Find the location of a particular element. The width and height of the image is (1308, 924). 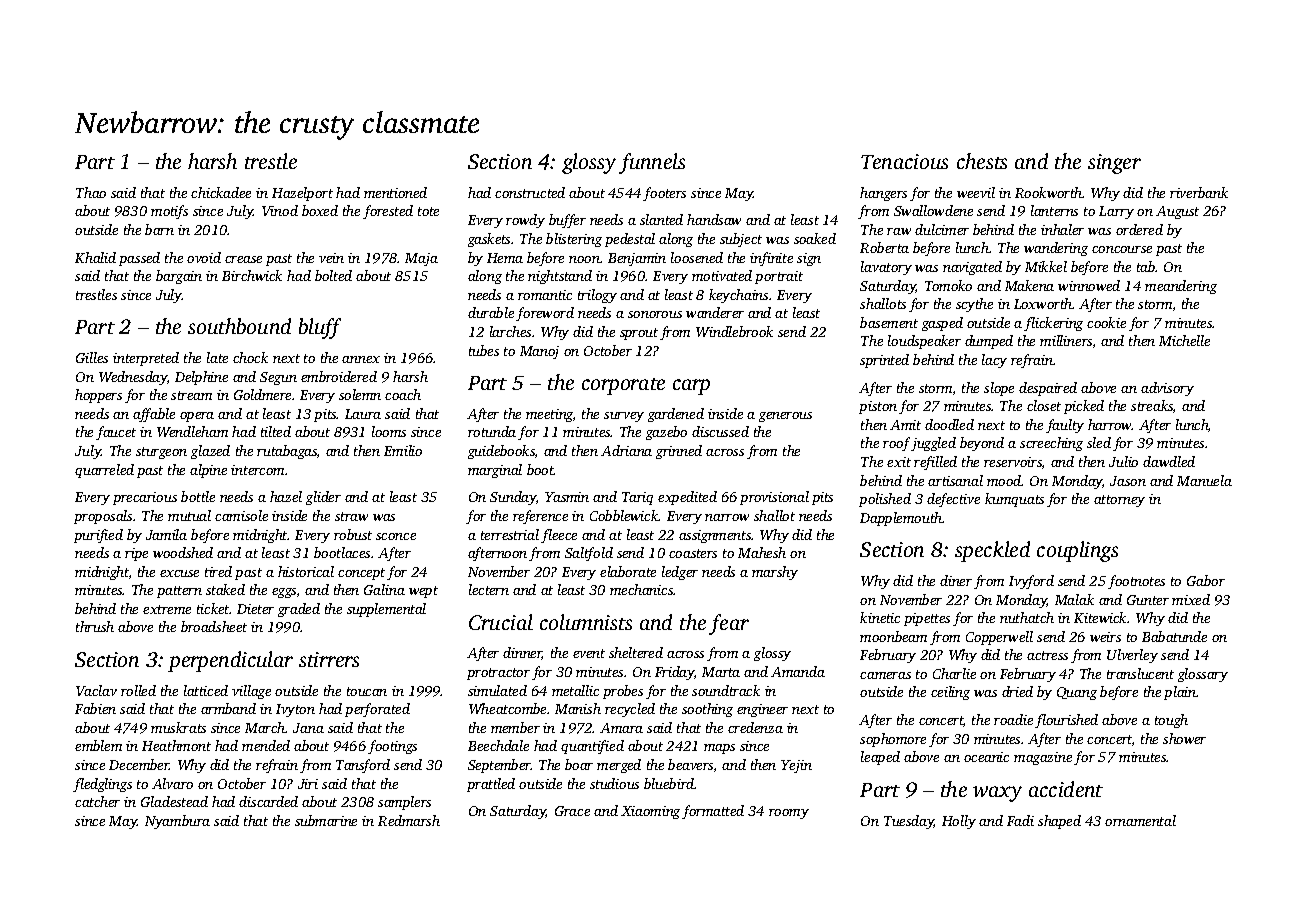

quantified is located at coordinates (592, 747).
